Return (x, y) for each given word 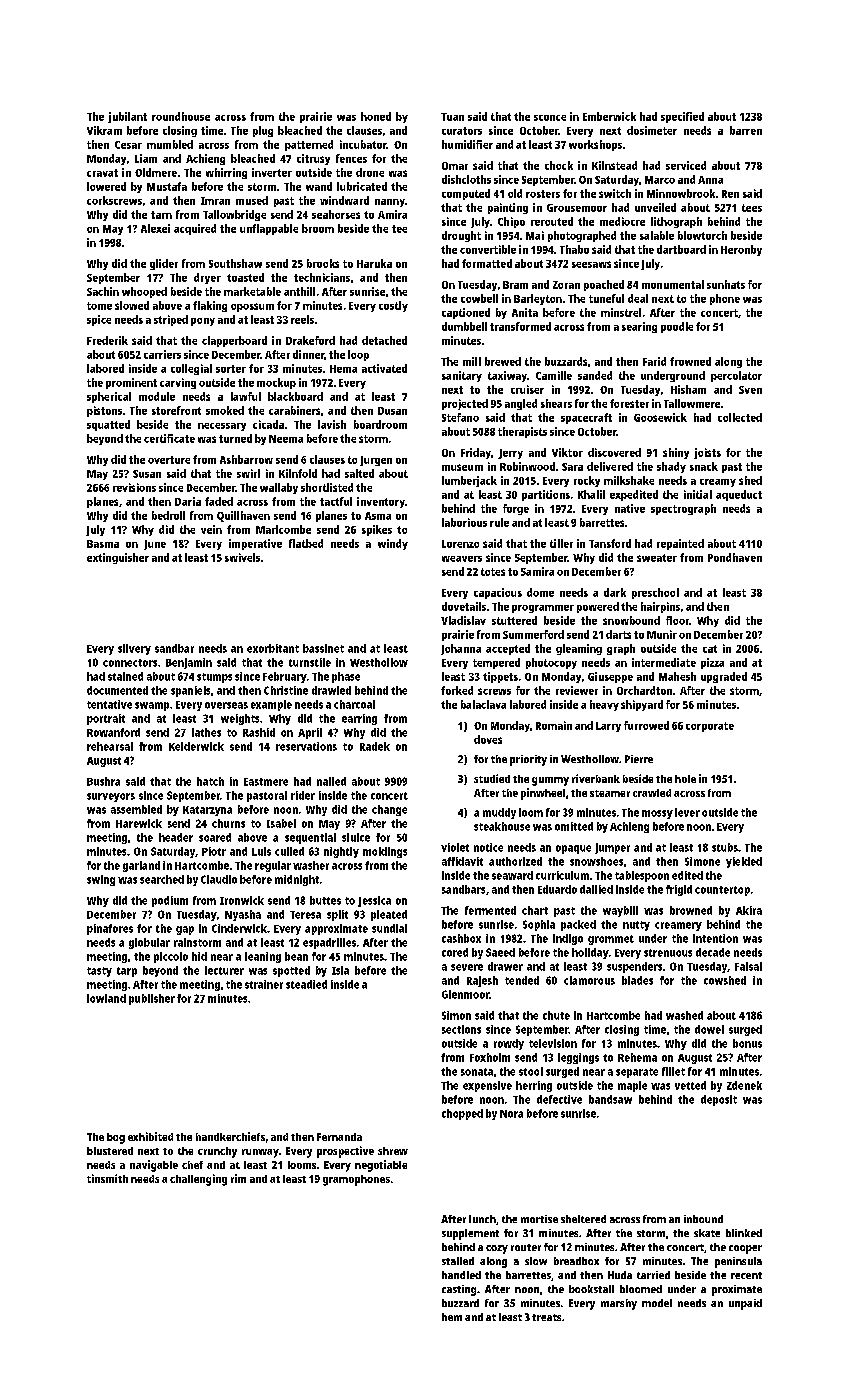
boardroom (380, 424)
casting (459, 1290)
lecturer (224, 970)
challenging (198, 1180)
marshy (619, 1304)
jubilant (127, 117)
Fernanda (339, 1137)
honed (376, 116)
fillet (673, 1071)
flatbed (306, 543)
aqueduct (739, 495)
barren (746, 130)
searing (639, 327)
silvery (134, 649)
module (157, 396)
